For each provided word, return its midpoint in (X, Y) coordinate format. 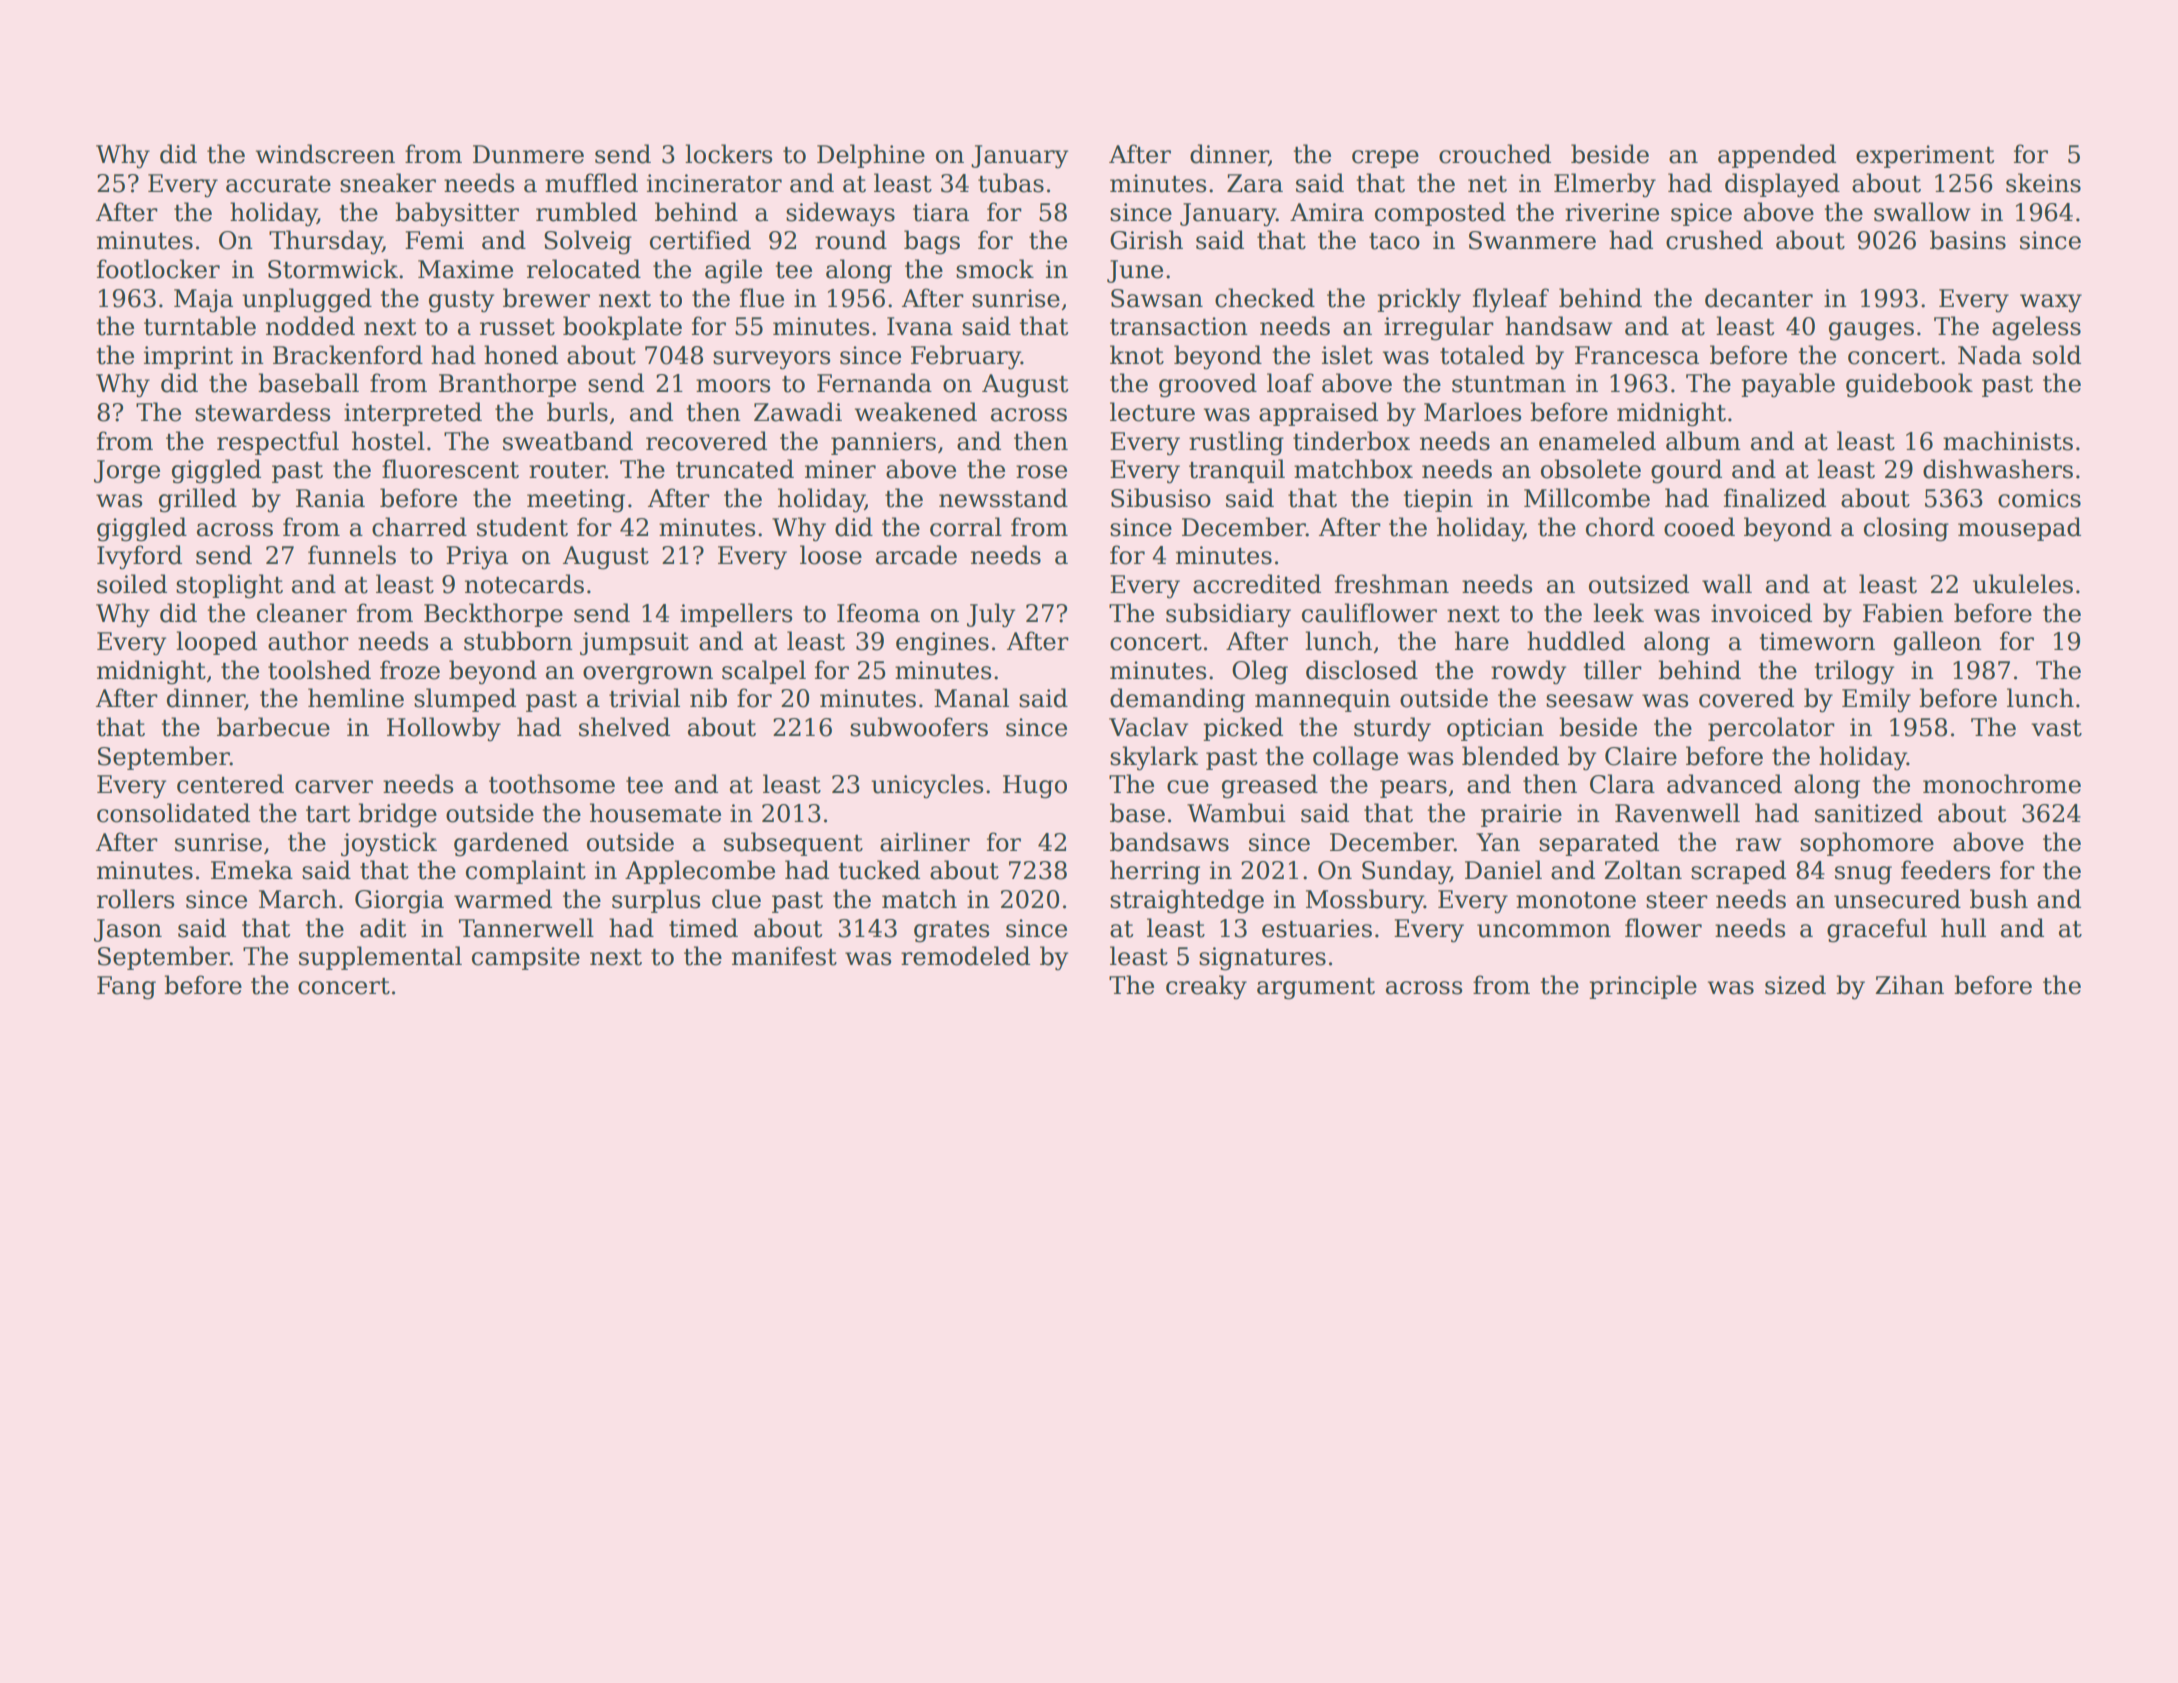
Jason (128, 930)
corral (966, 527)
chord (1620, 527)
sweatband (568, 441)
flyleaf (1511, 300)
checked (1265, 298)
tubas (1011, 183)
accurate (278, 184)
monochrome (2002, 784)
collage (1355, 758)
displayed (1782, 185)
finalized (1775, 498)
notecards (524, 584)
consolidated (173, 813)
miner (840, 469)
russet (517, 327)
